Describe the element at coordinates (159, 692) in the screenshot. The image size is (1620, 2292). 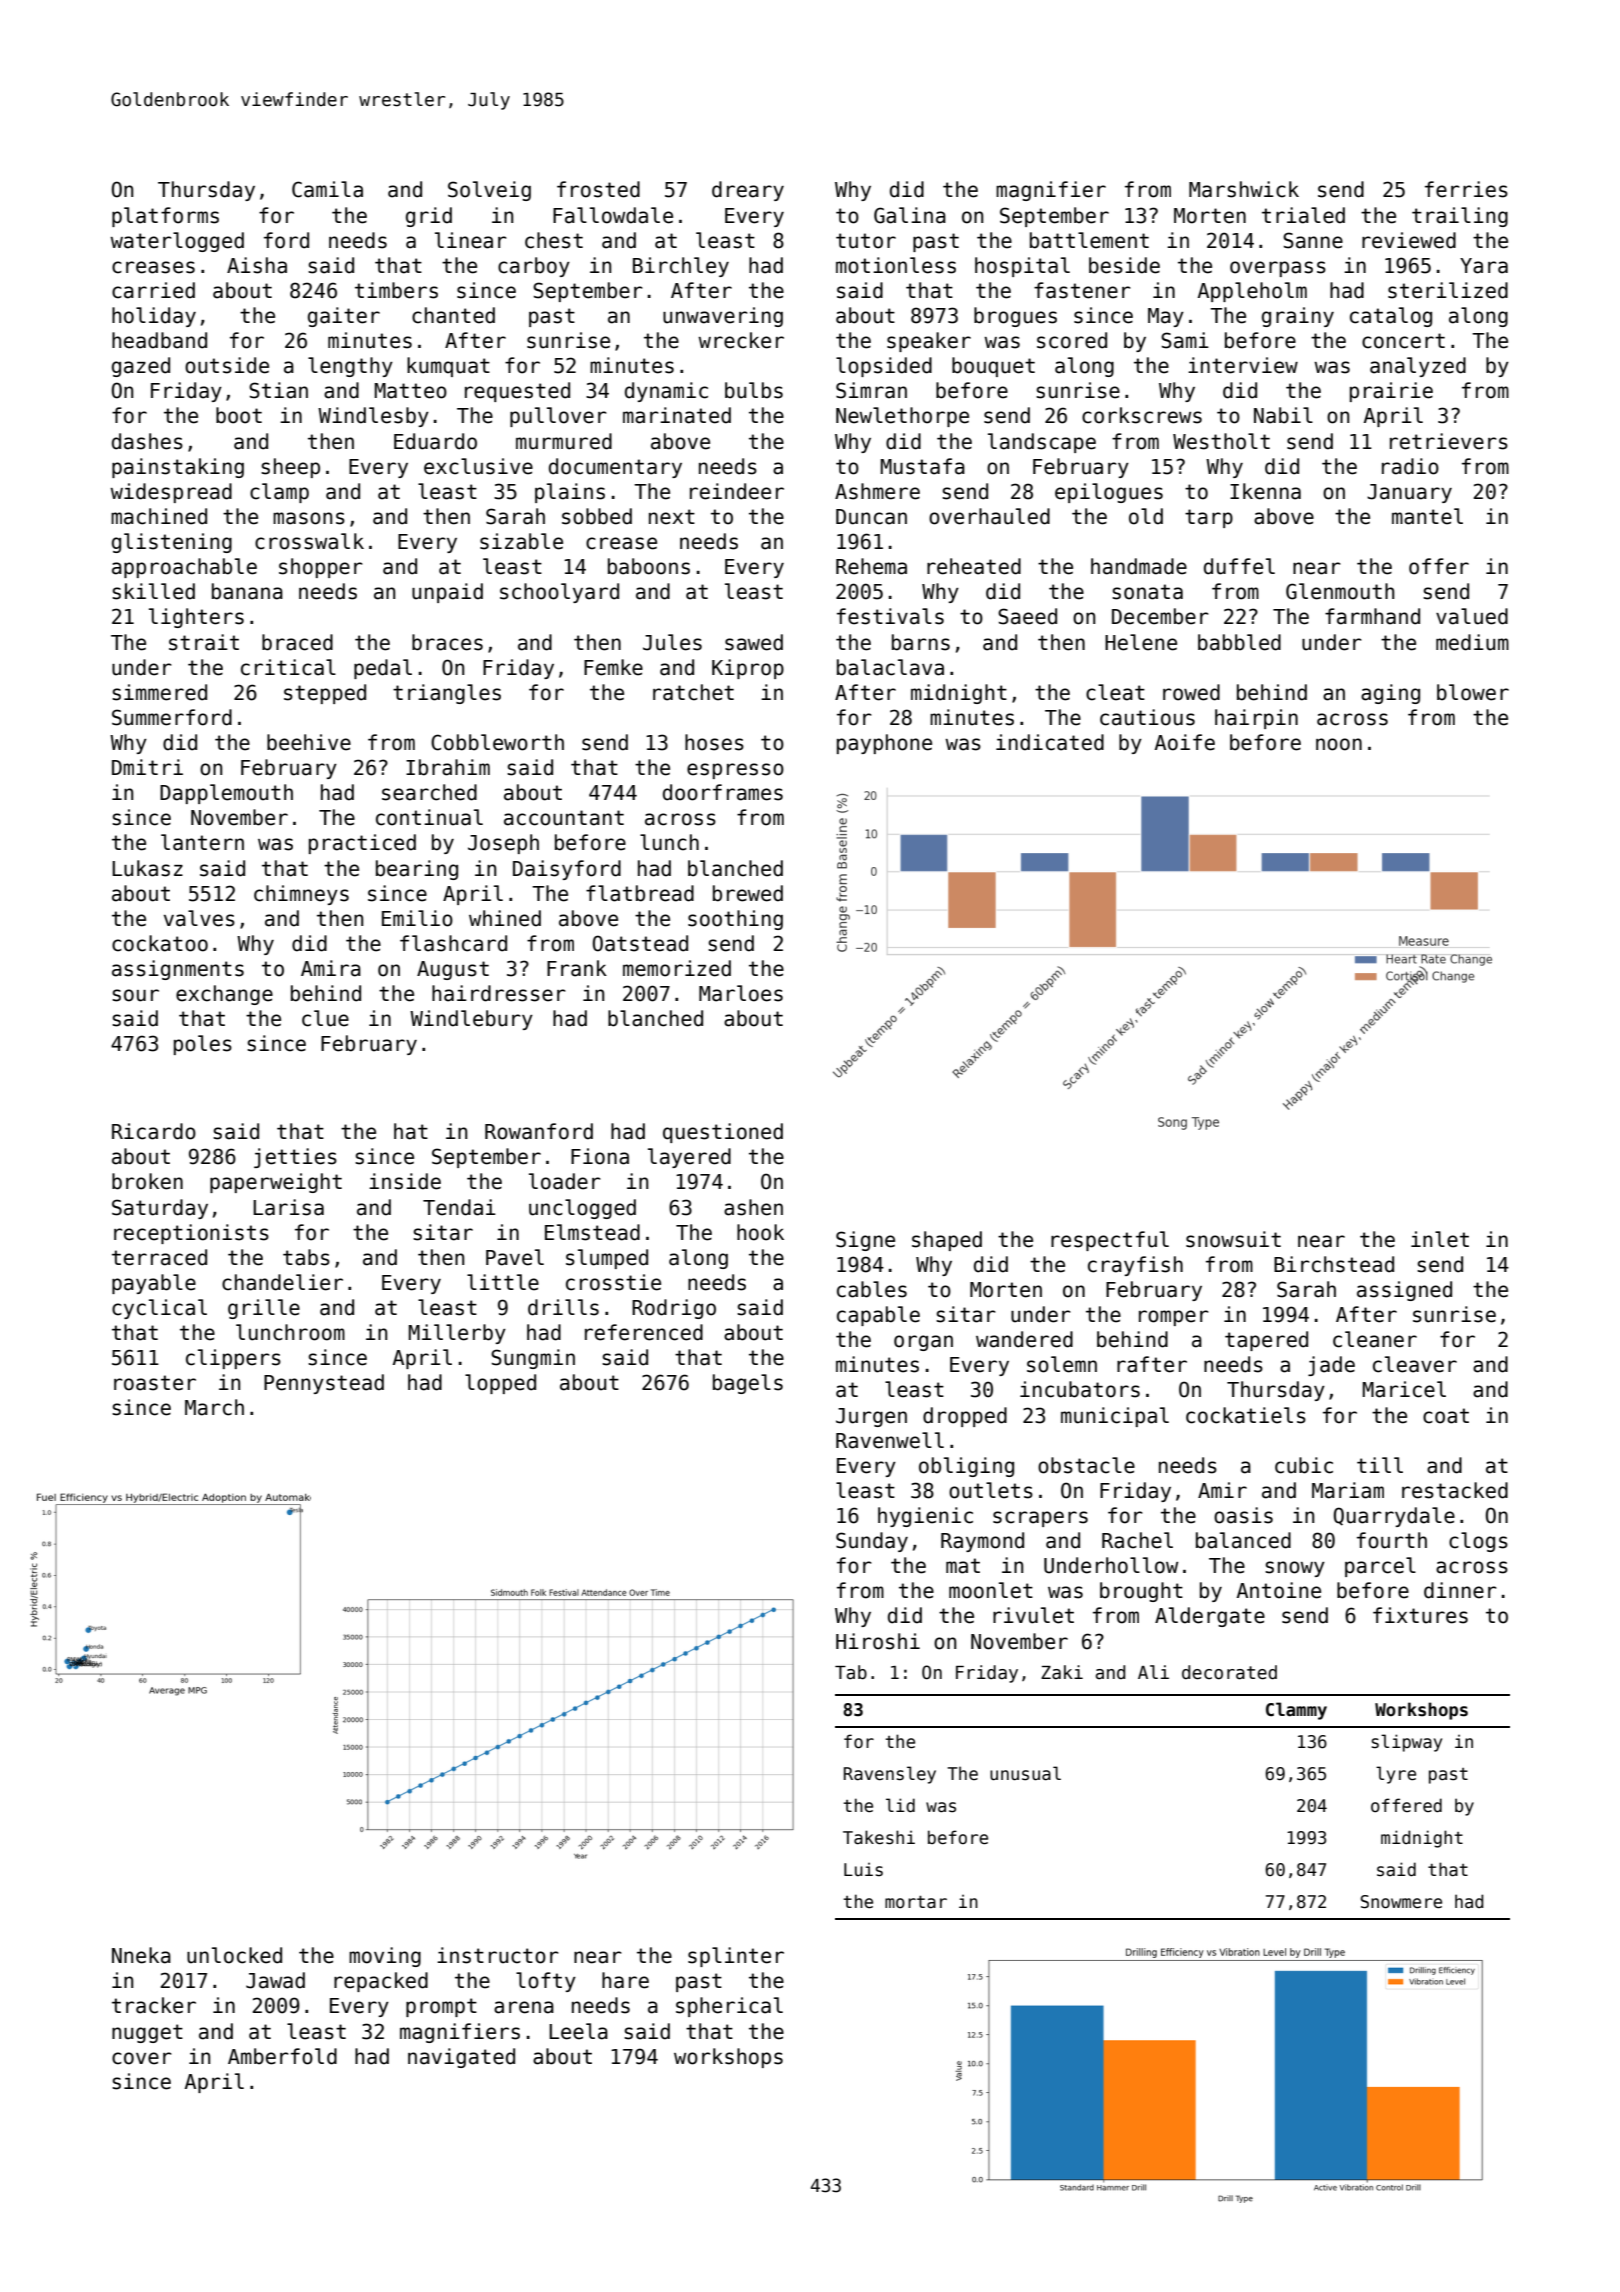
I see `simmered` at that location.
